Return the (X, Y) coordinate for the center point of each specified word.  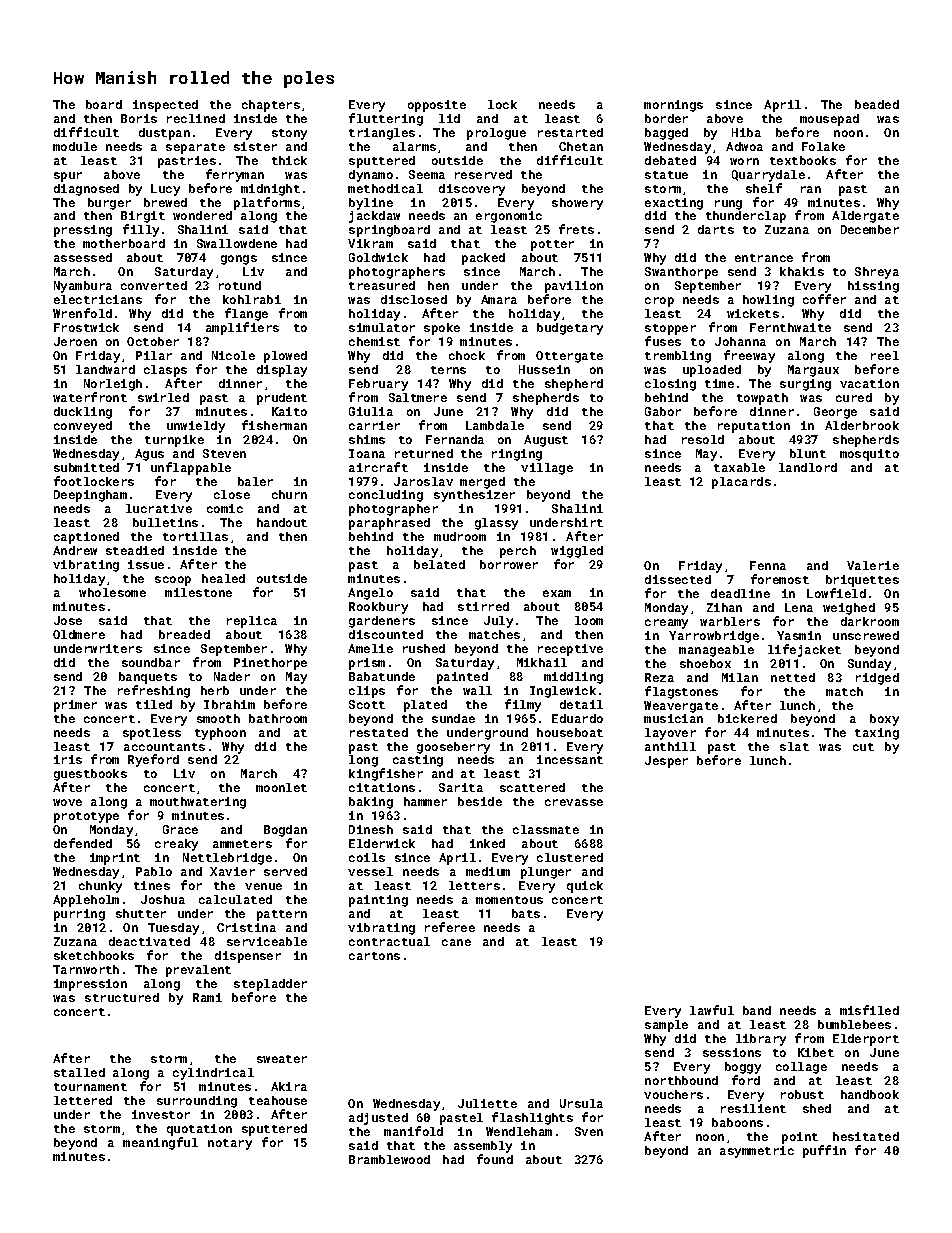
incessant (570, 759)
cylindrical (213, 1074)
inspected (165, 106)
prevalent (198, 971)
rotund (240, 285)
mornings (673, 106)
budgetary (570, 329)
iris (68, 759)
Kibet (816, 1052)
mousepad (829, 120)
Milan (740, 677)
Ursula (581, 1103)
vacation (869, 383)
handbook (870, 1094)
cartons (374, 956)
